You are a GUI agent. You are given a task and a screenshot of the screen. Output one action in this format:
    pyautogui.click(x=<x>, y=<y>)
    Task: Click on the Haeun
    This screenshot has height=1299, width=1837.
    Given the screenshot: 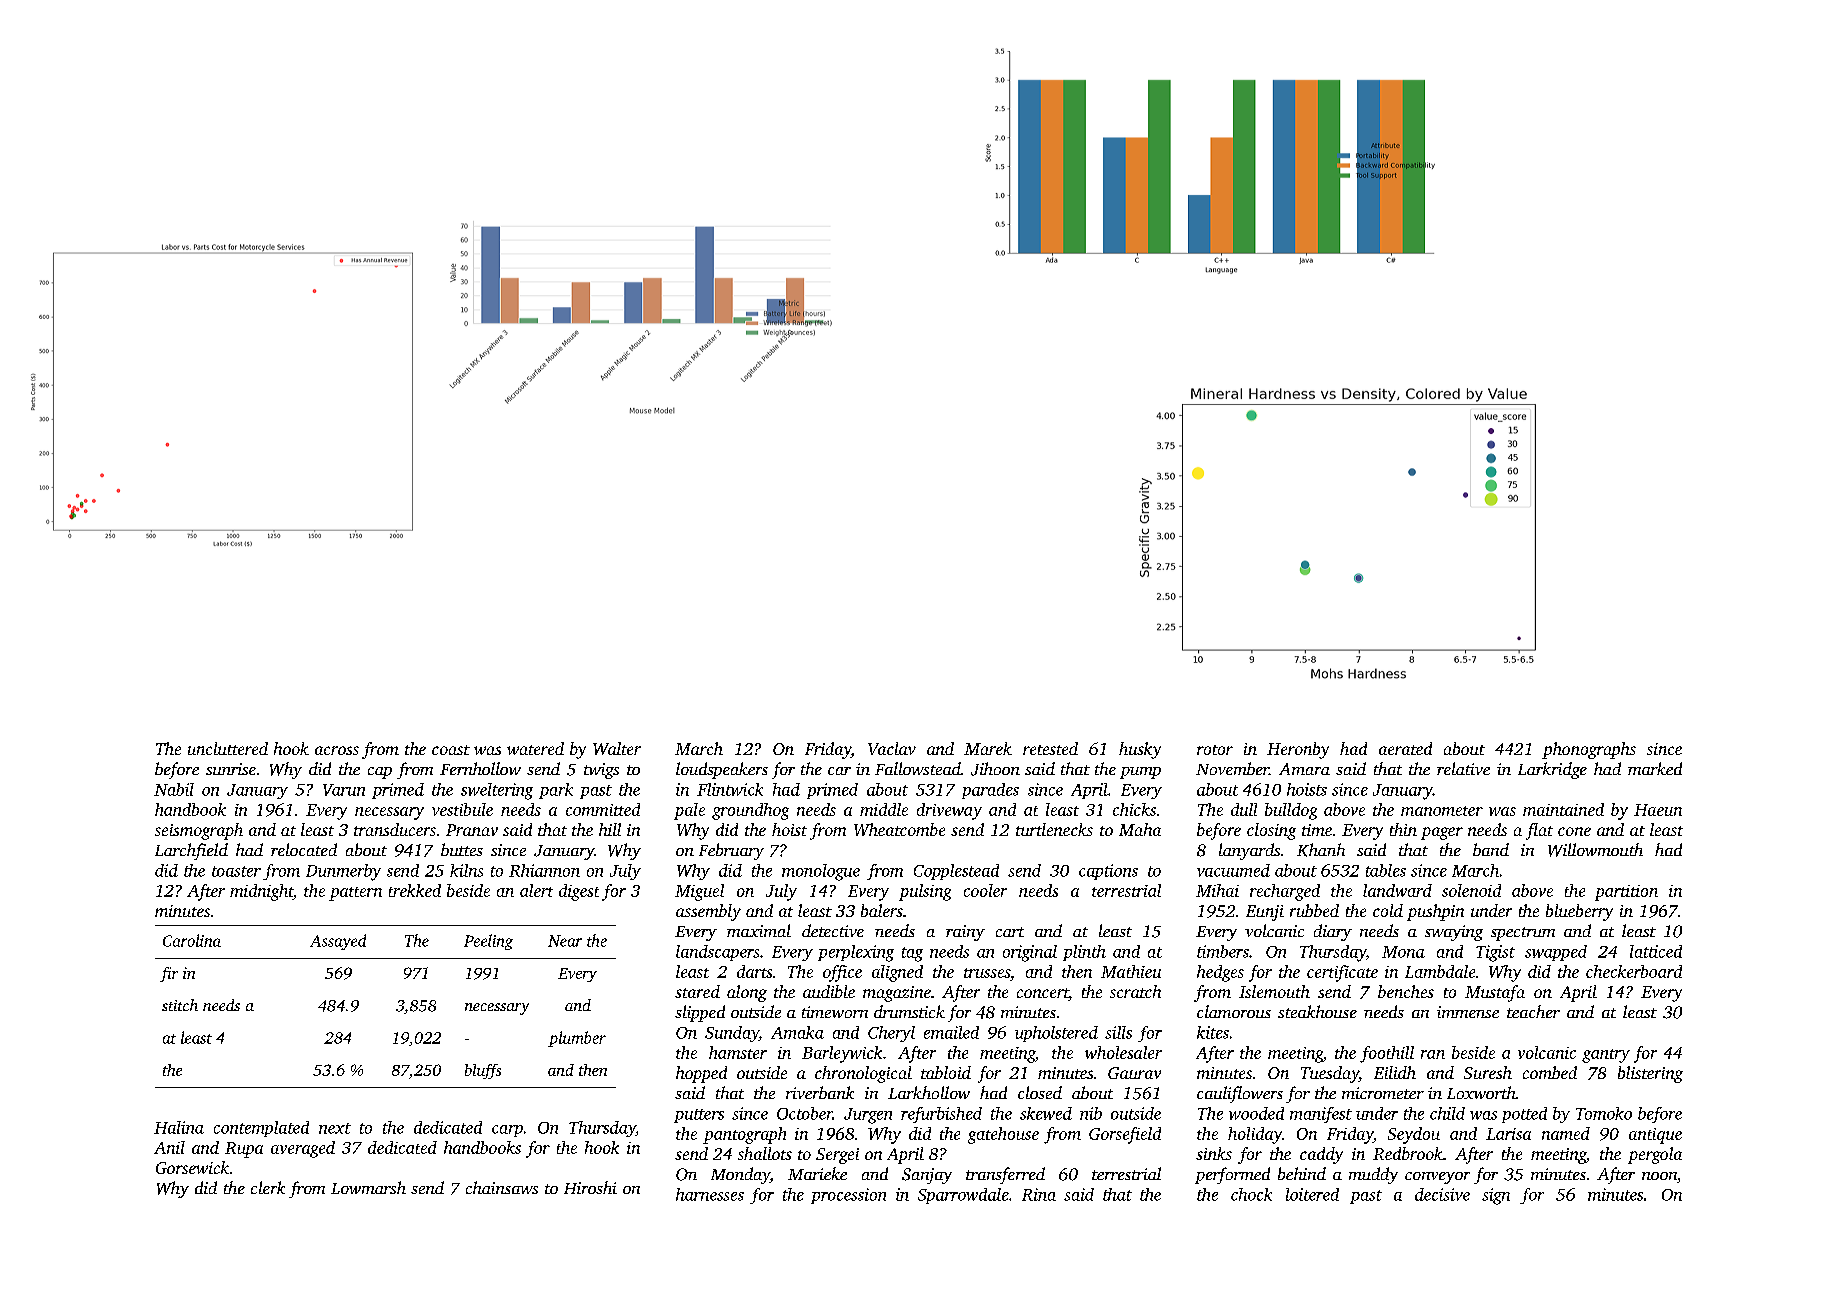 What is the action you would take?
    pyautogui.click(x=1658, y=810)
